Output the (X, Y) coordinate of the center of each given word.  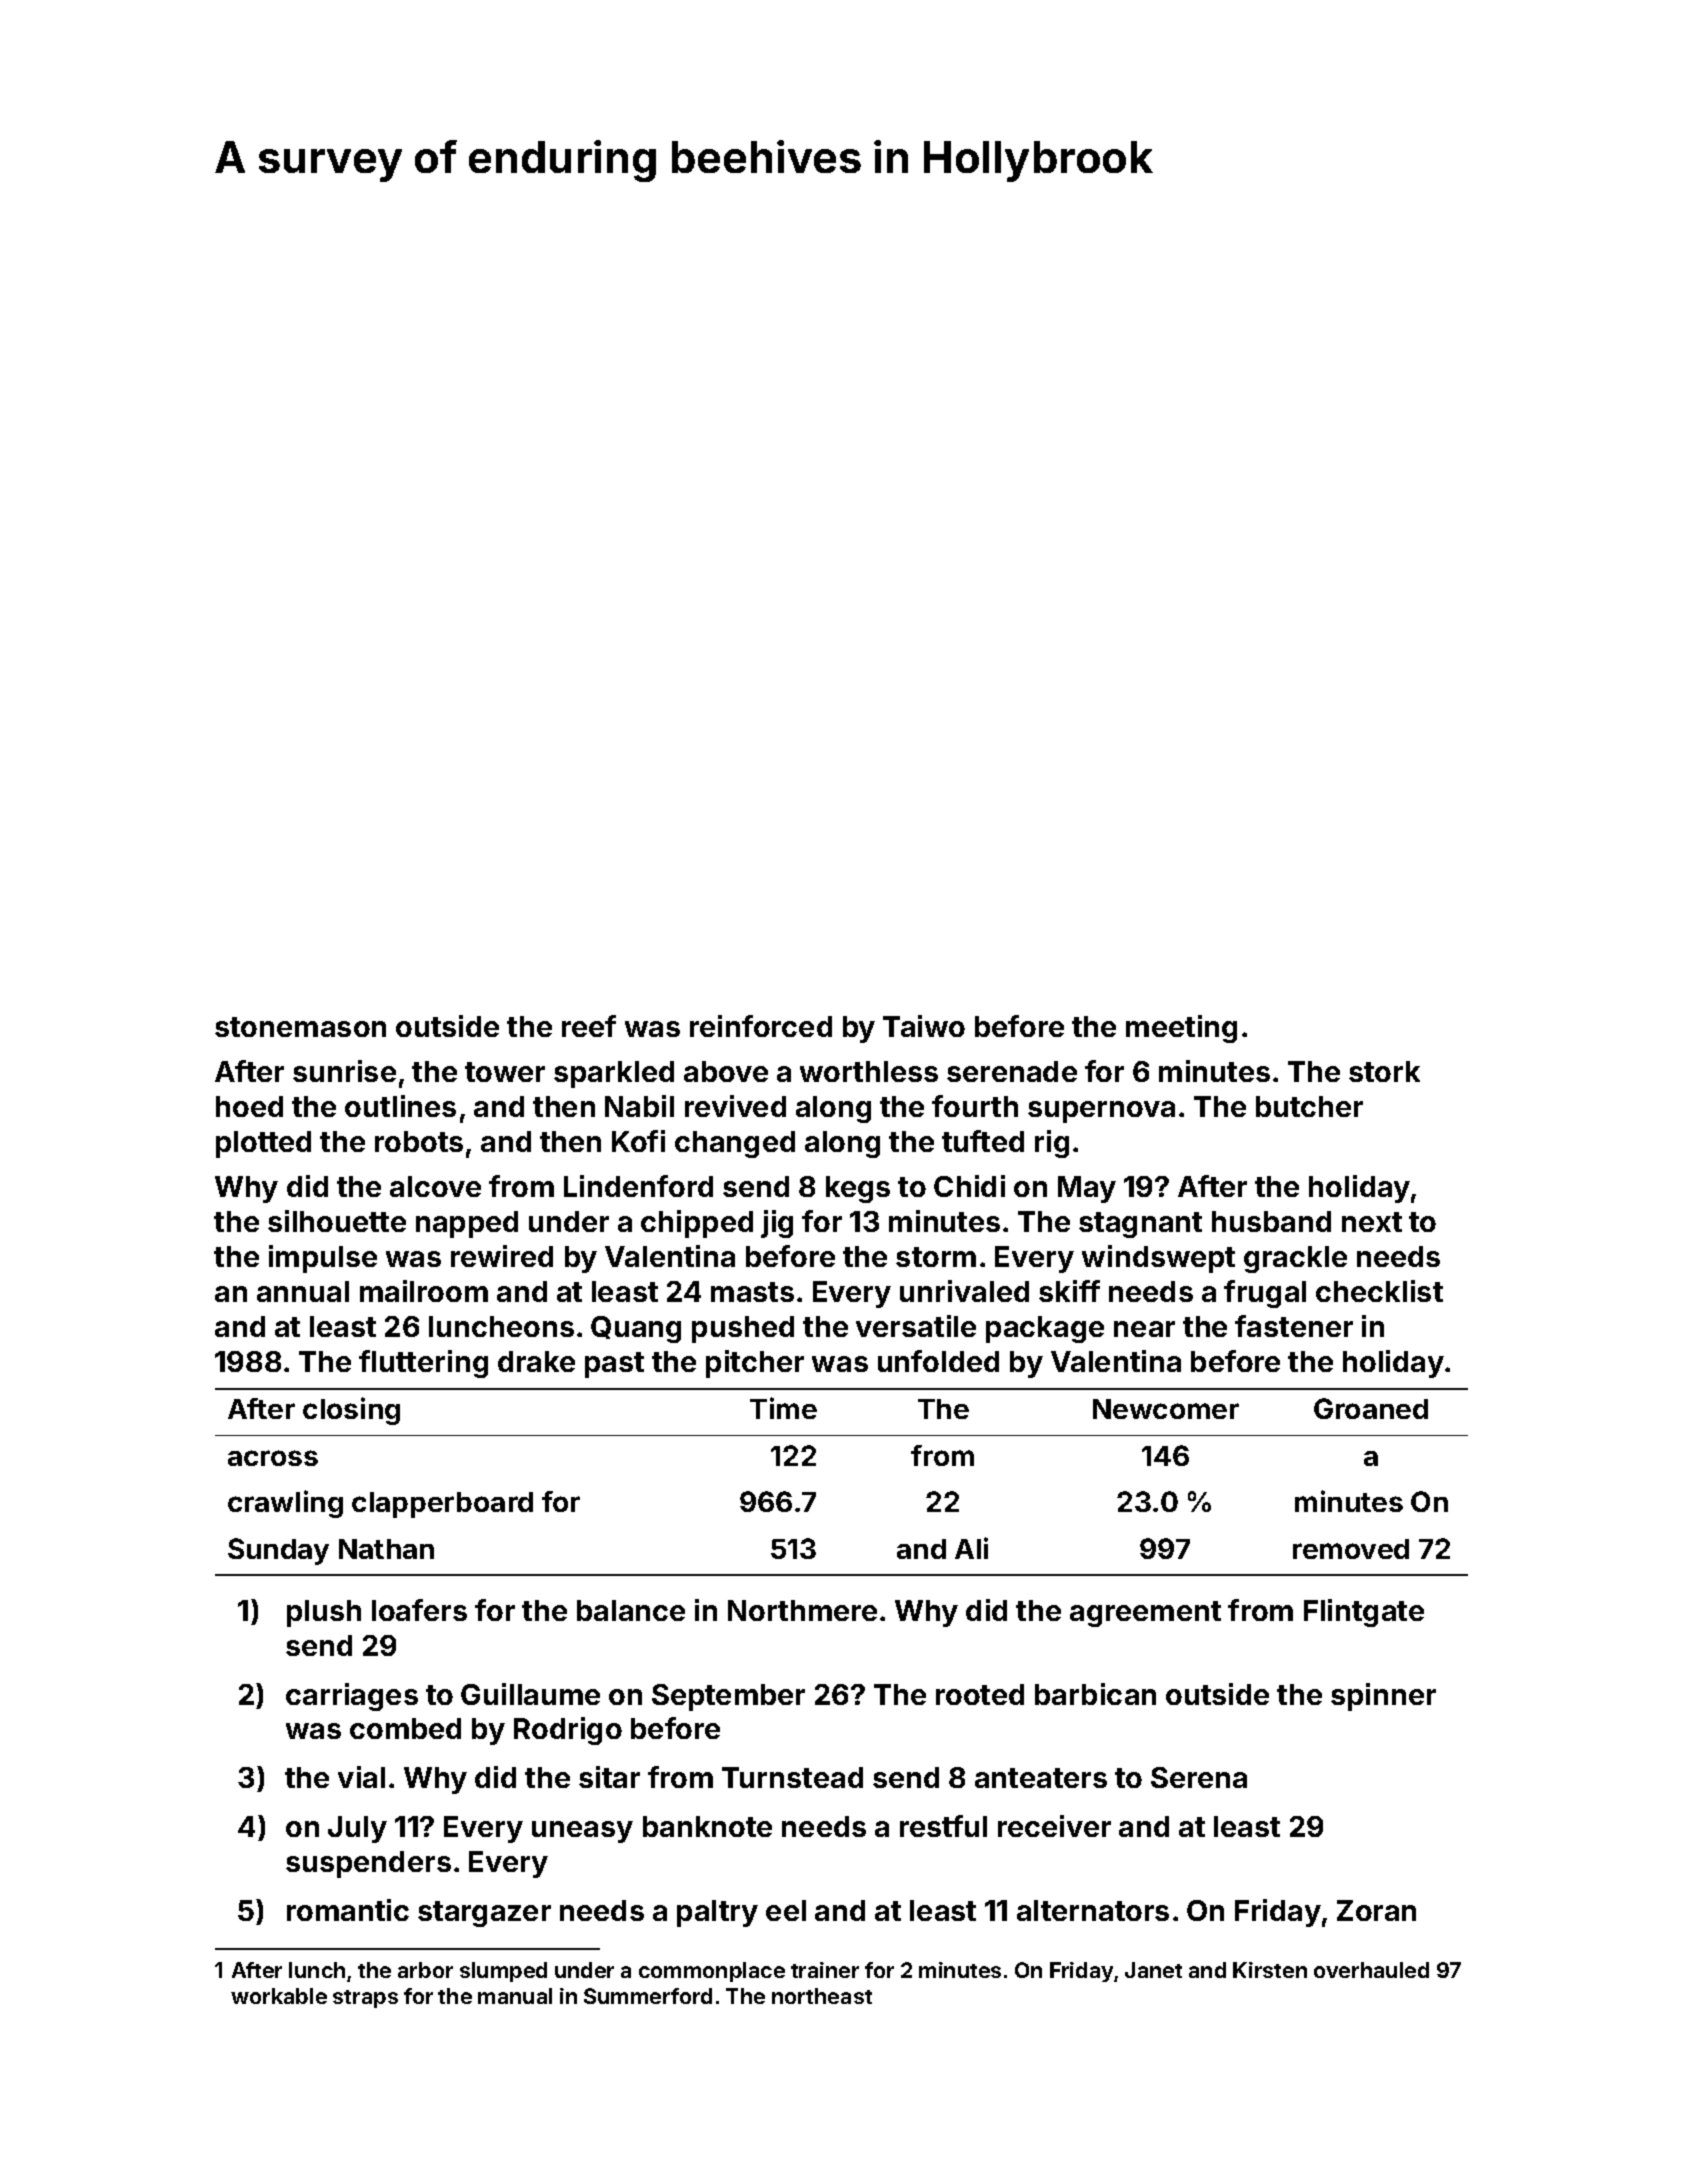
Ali (971, 1548)
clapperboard (442, 1505)
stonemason (300, 1027)
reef (589, 1026)
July (357, 1829)
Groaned (1371, 1408)
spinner (1383, 1697)
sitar (609, 1777)
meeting (1181, 1029)
